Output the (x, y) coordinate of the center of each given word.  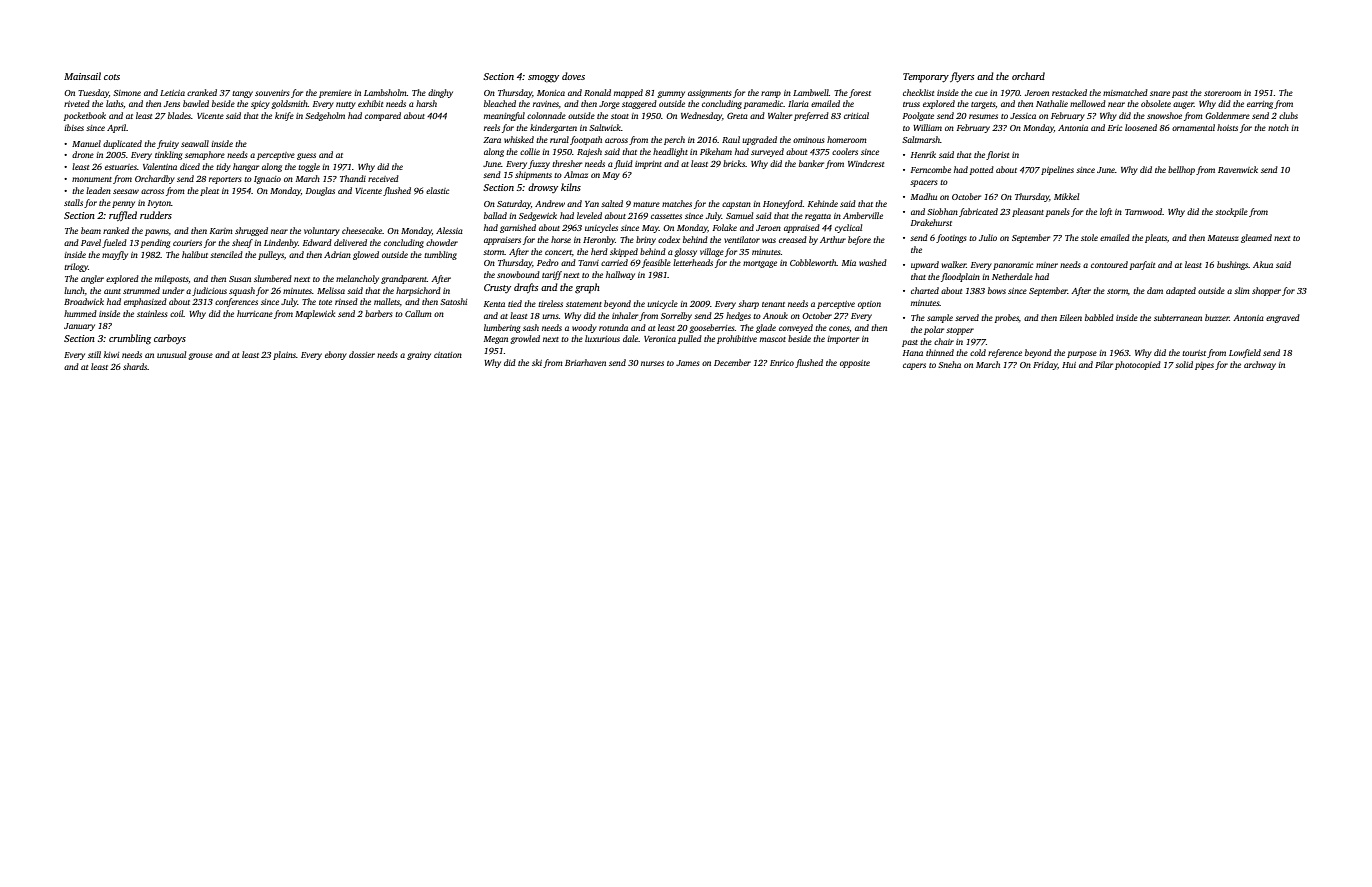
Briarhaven (585, 362)
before (859, 240)
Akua (1263, 264)
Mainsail (82, 76)
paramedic (763, 104)
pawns (157, 232)
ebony (336, 355)
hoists (1227, 127)
